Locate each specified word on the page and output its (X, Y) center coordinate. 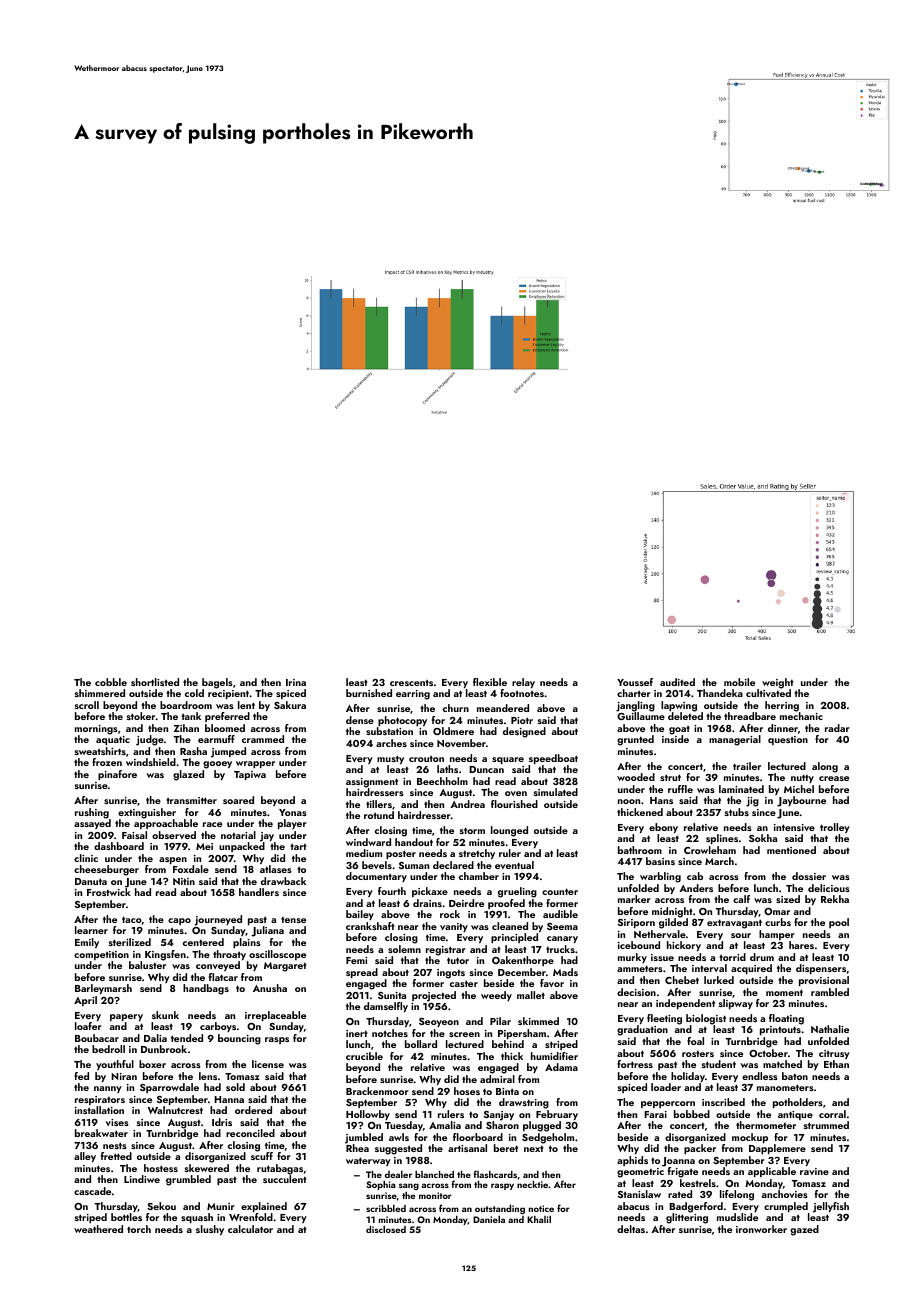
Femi (356, 960)
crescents (411, 683)
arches (391, 743)
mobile (739, 682)
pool (839, 923)
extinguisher (147, 813)
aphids (632, 1161)
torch (139, 1229)
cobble (111, 682)
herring (782, 706)
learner (91, 930)
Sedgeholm (548, 1138)
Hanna (229, 1099)
